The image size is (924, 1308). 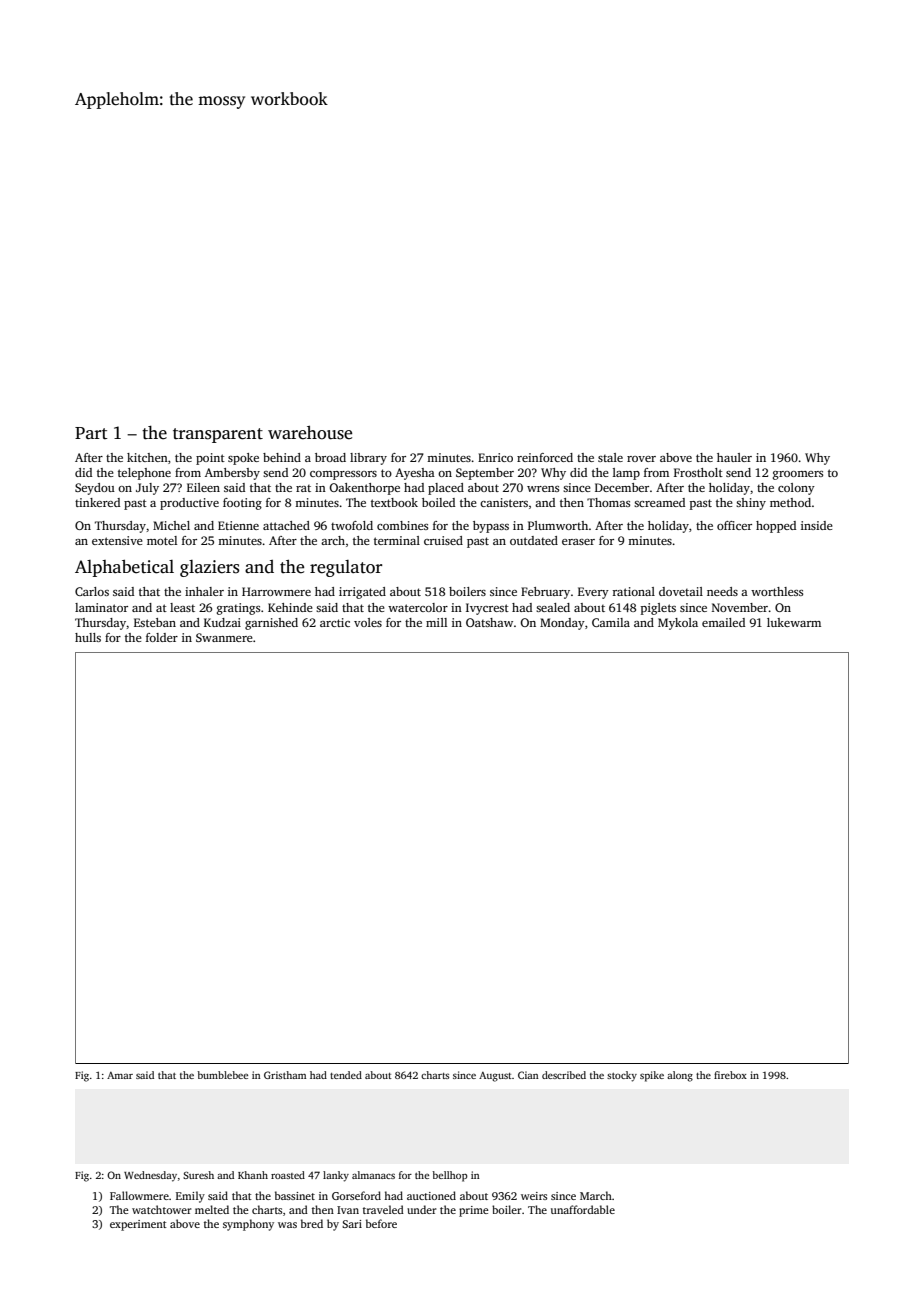 I want to click on tended, so click(x=346, y=1075).
